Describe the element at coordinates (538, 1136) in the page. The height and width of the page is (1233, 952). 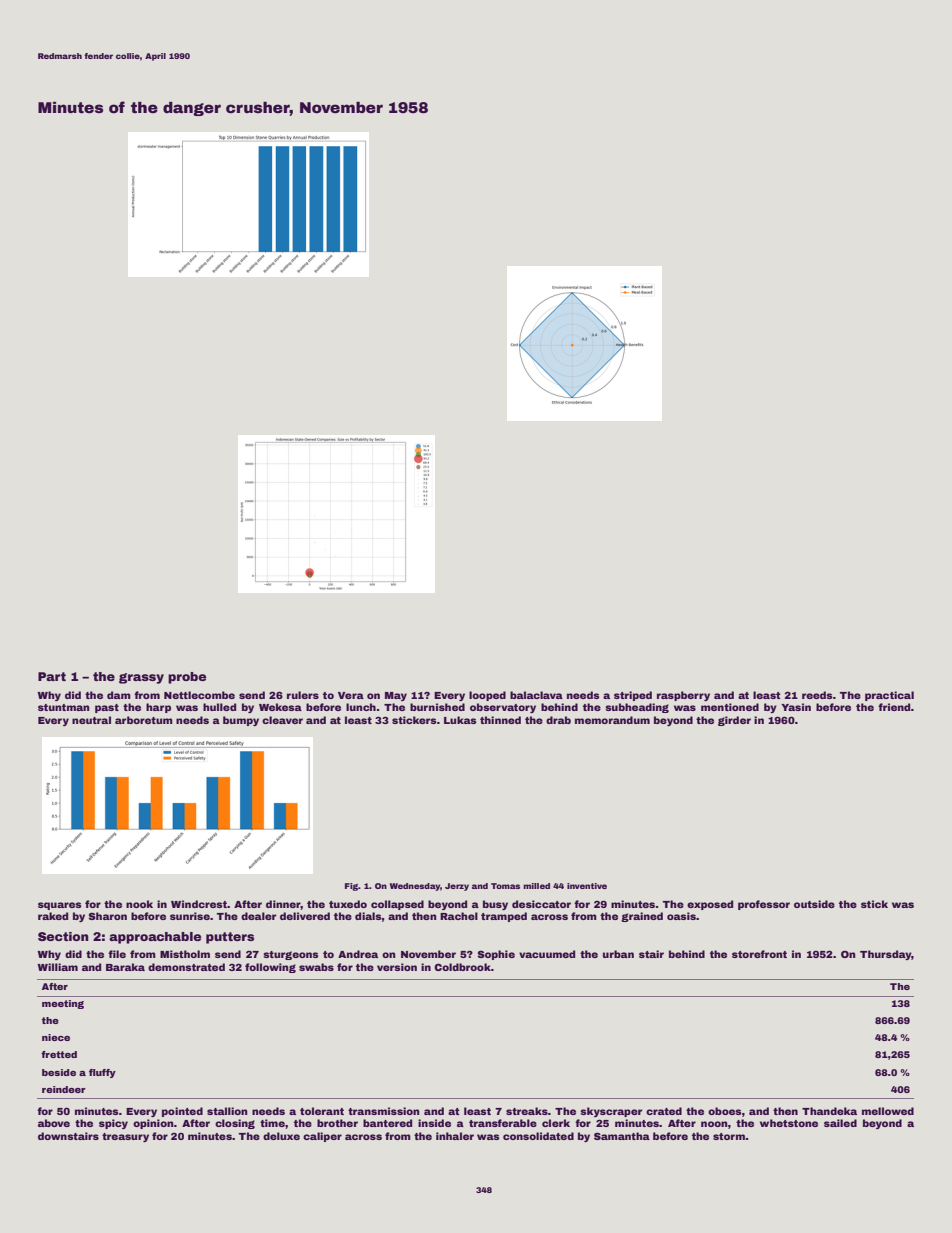
I see `consolidated` at that location.
